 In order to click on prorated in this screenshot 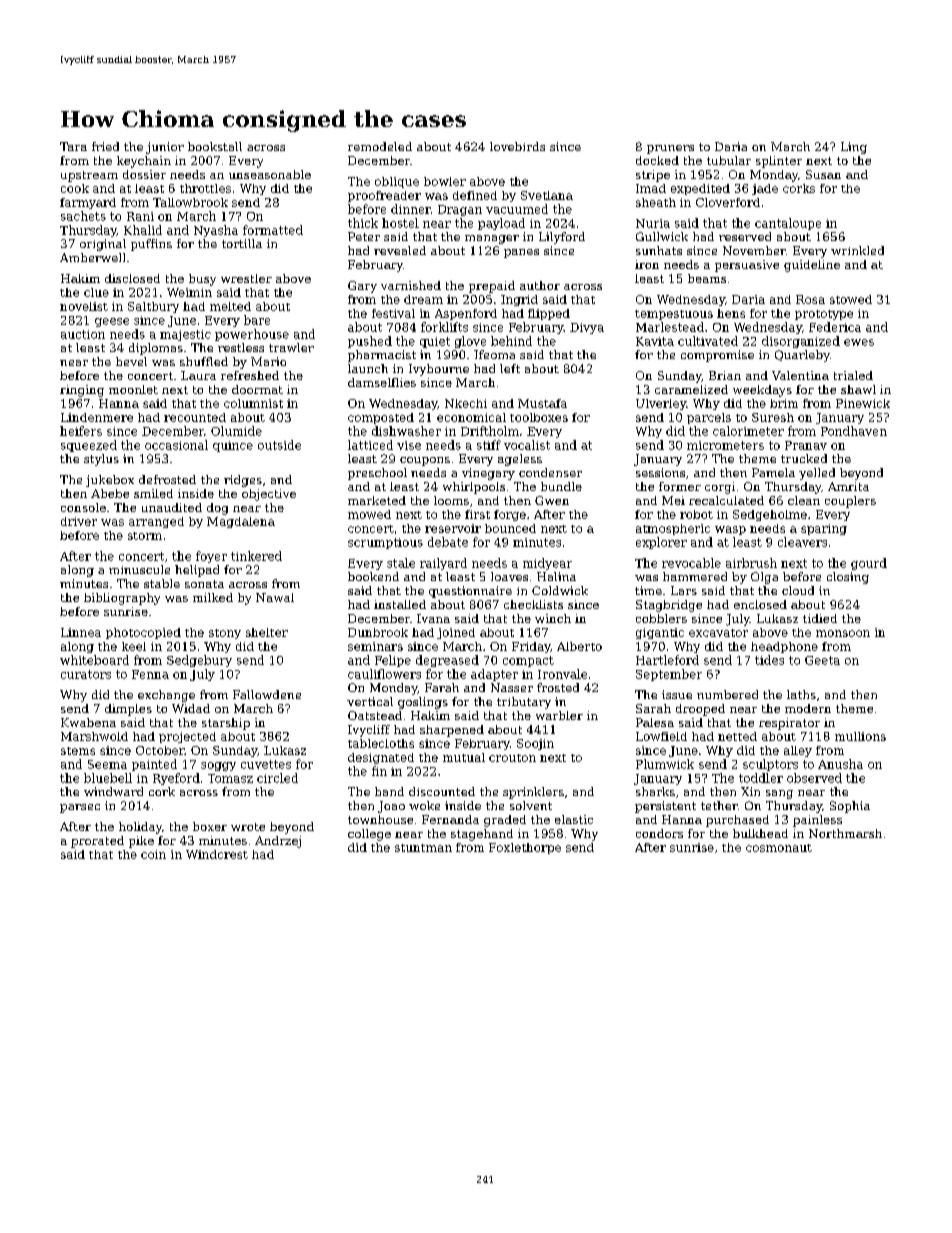, I will do `click(97, 842)`.
